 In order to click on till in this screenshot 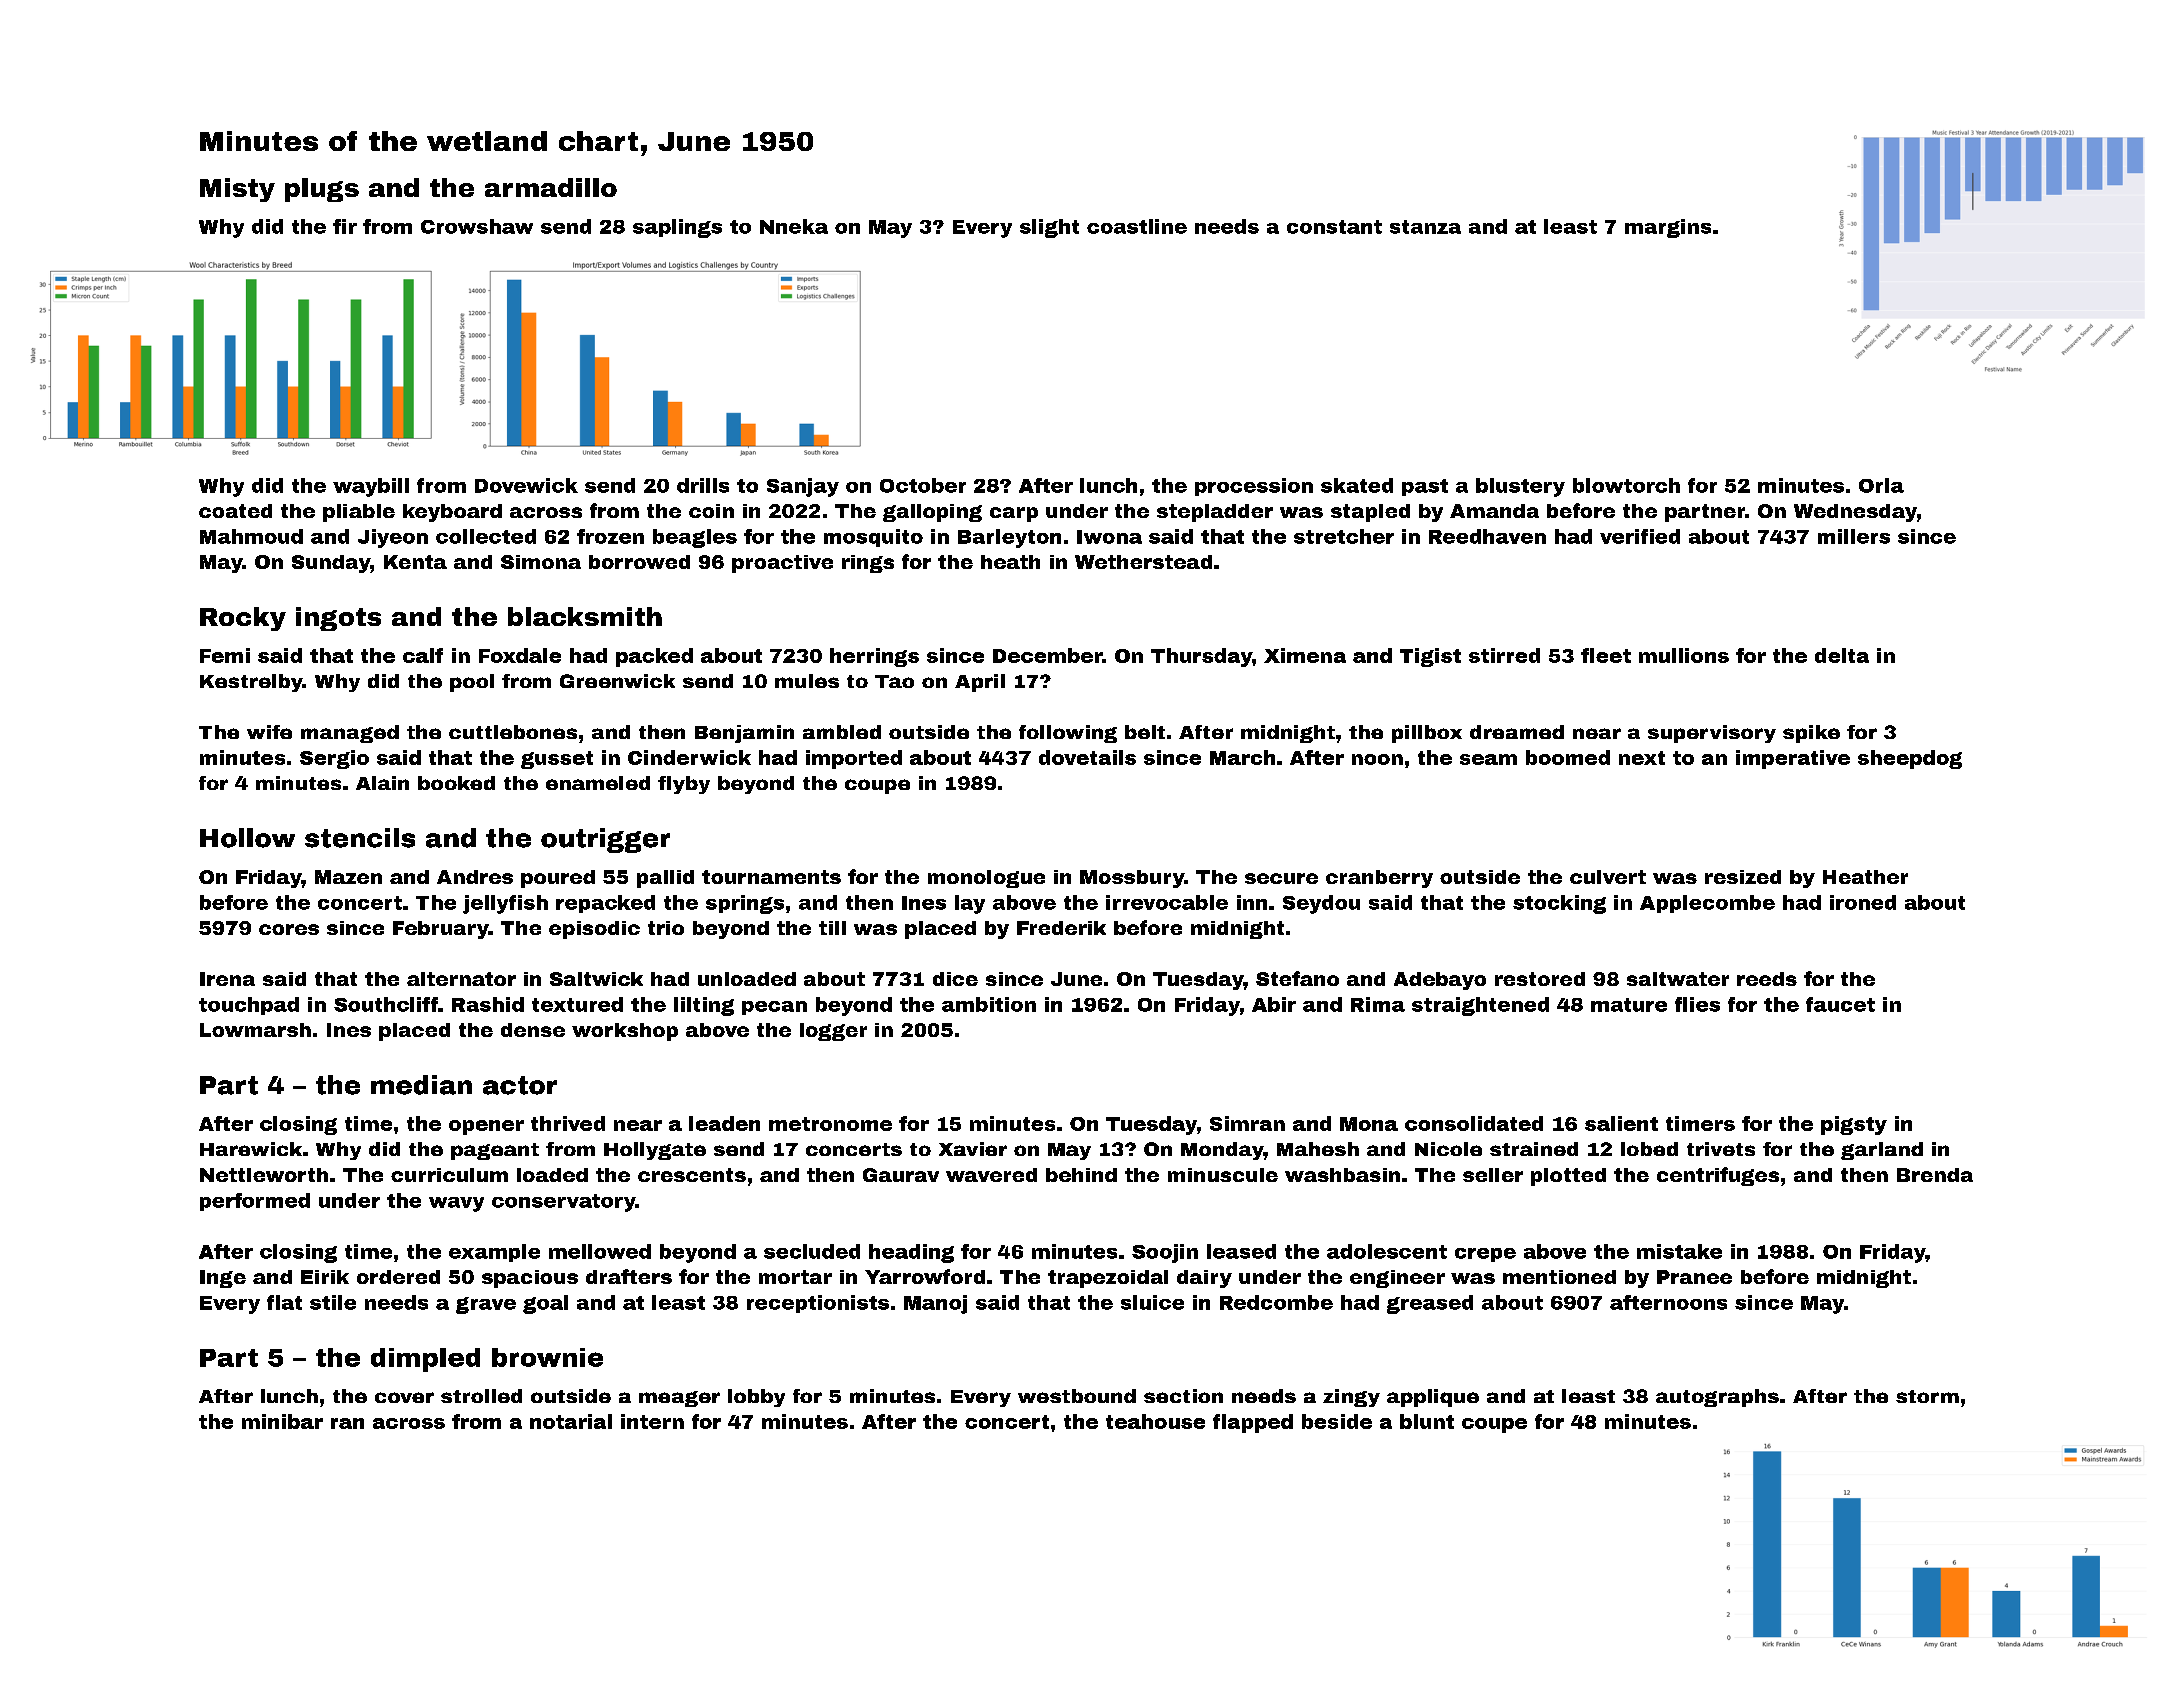, I will do `click(832, 928)`.
